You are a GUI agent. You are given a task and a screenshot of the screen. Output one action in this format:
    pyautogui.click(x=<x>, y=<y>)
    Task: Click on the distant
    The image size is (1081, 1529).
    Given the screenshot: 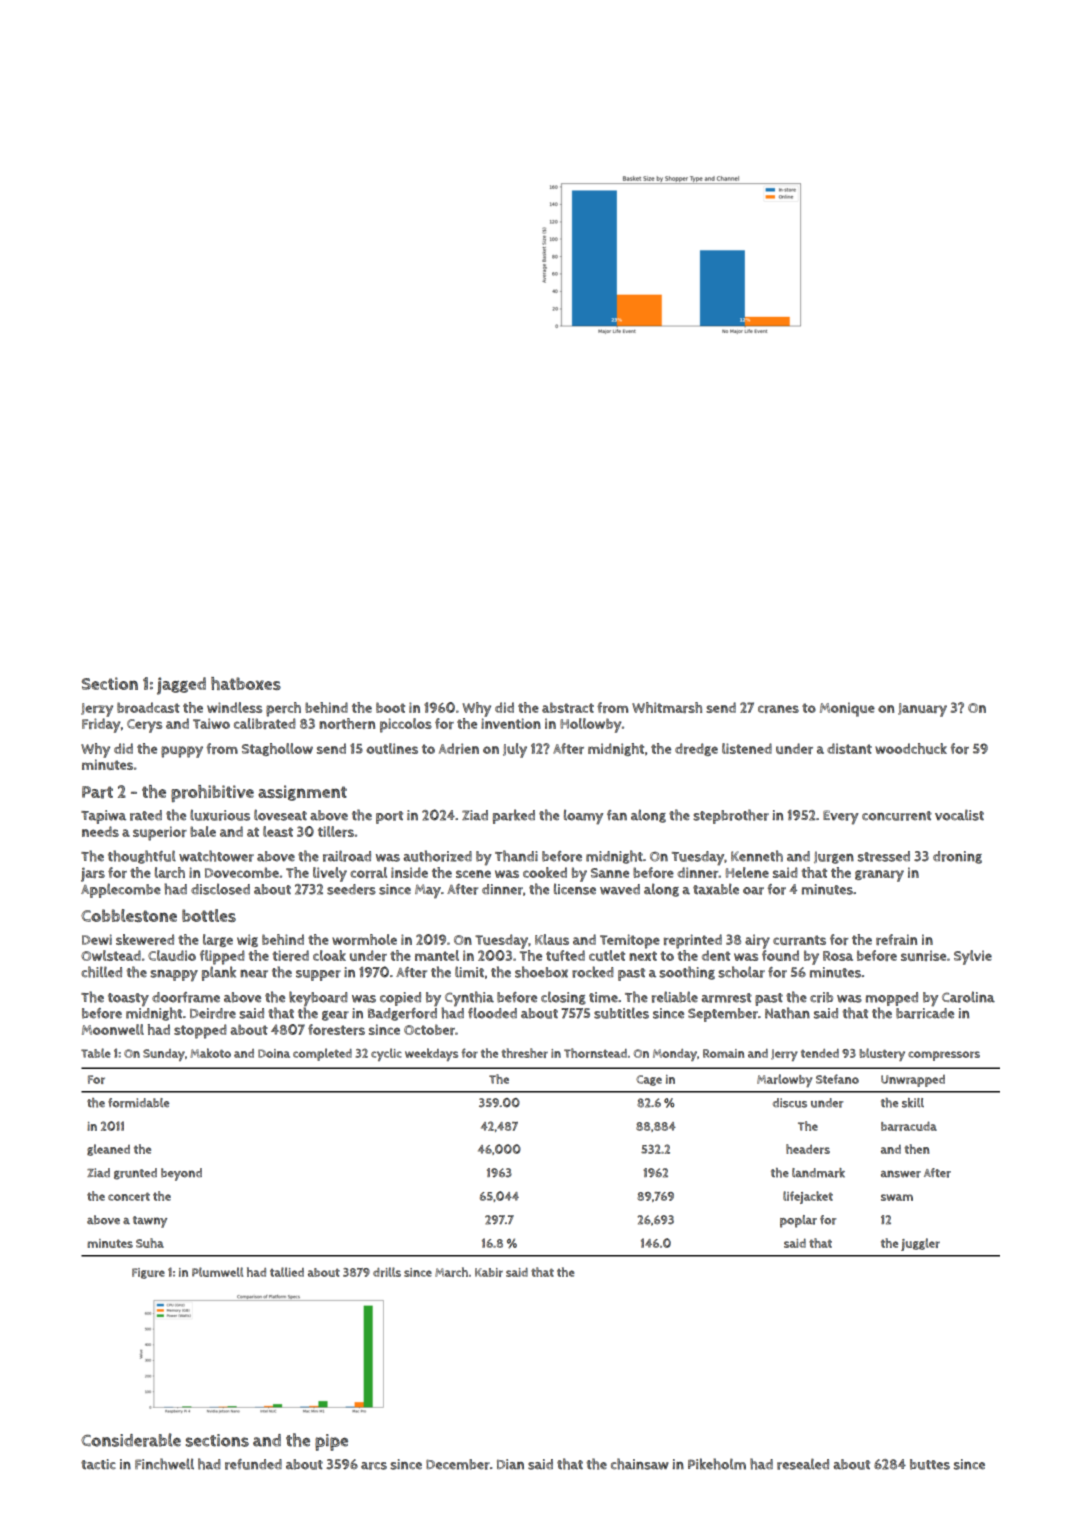 What is the action you would take?
    pyautogui.click(x=849, y=748)
